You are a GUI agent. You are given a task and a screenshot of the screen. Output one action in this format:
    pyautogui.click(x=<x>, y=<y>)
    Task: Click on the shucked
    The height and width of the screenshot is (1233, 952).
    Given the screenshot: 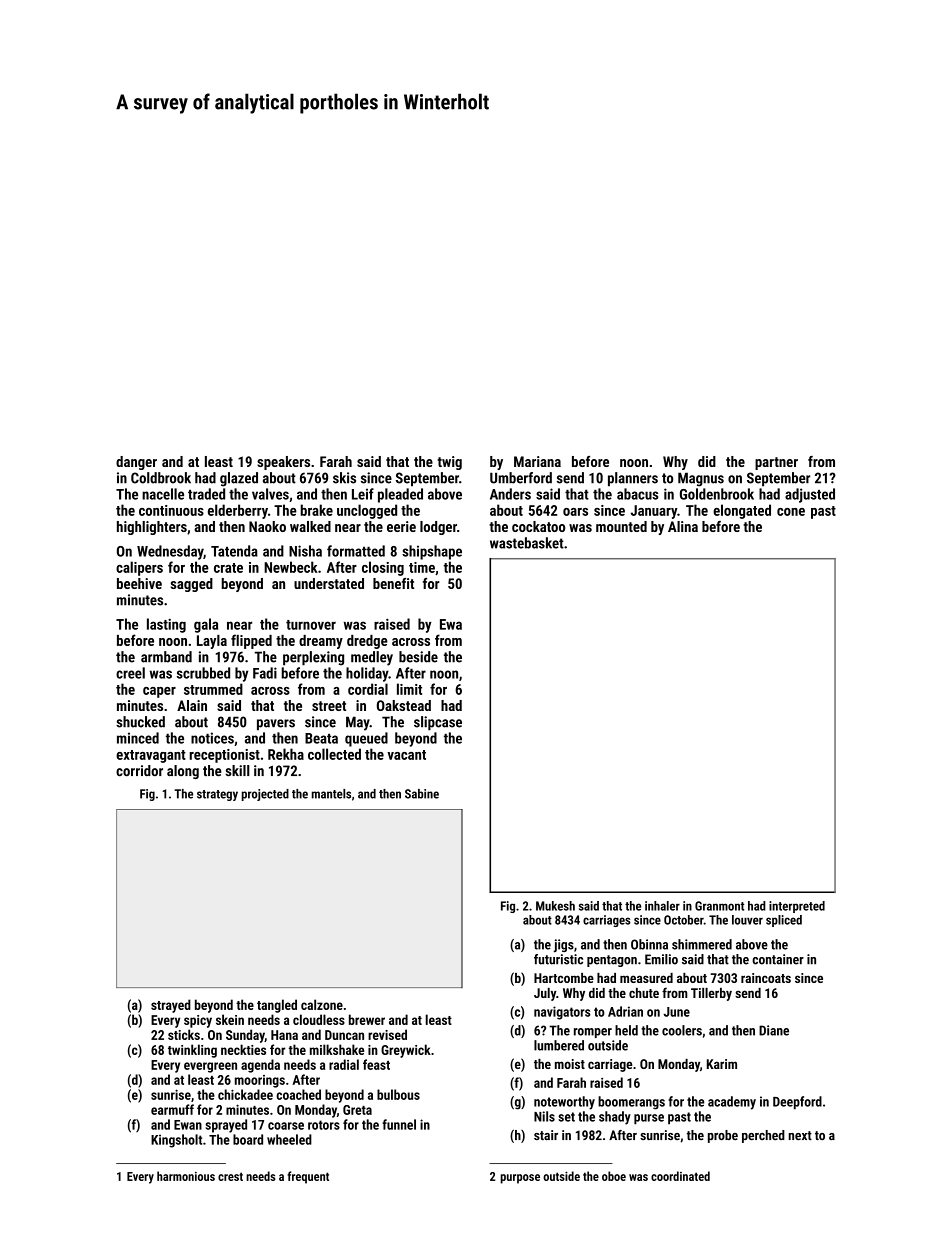 What is the action you would take?
    pyautogui.click(x=140, y=722)
